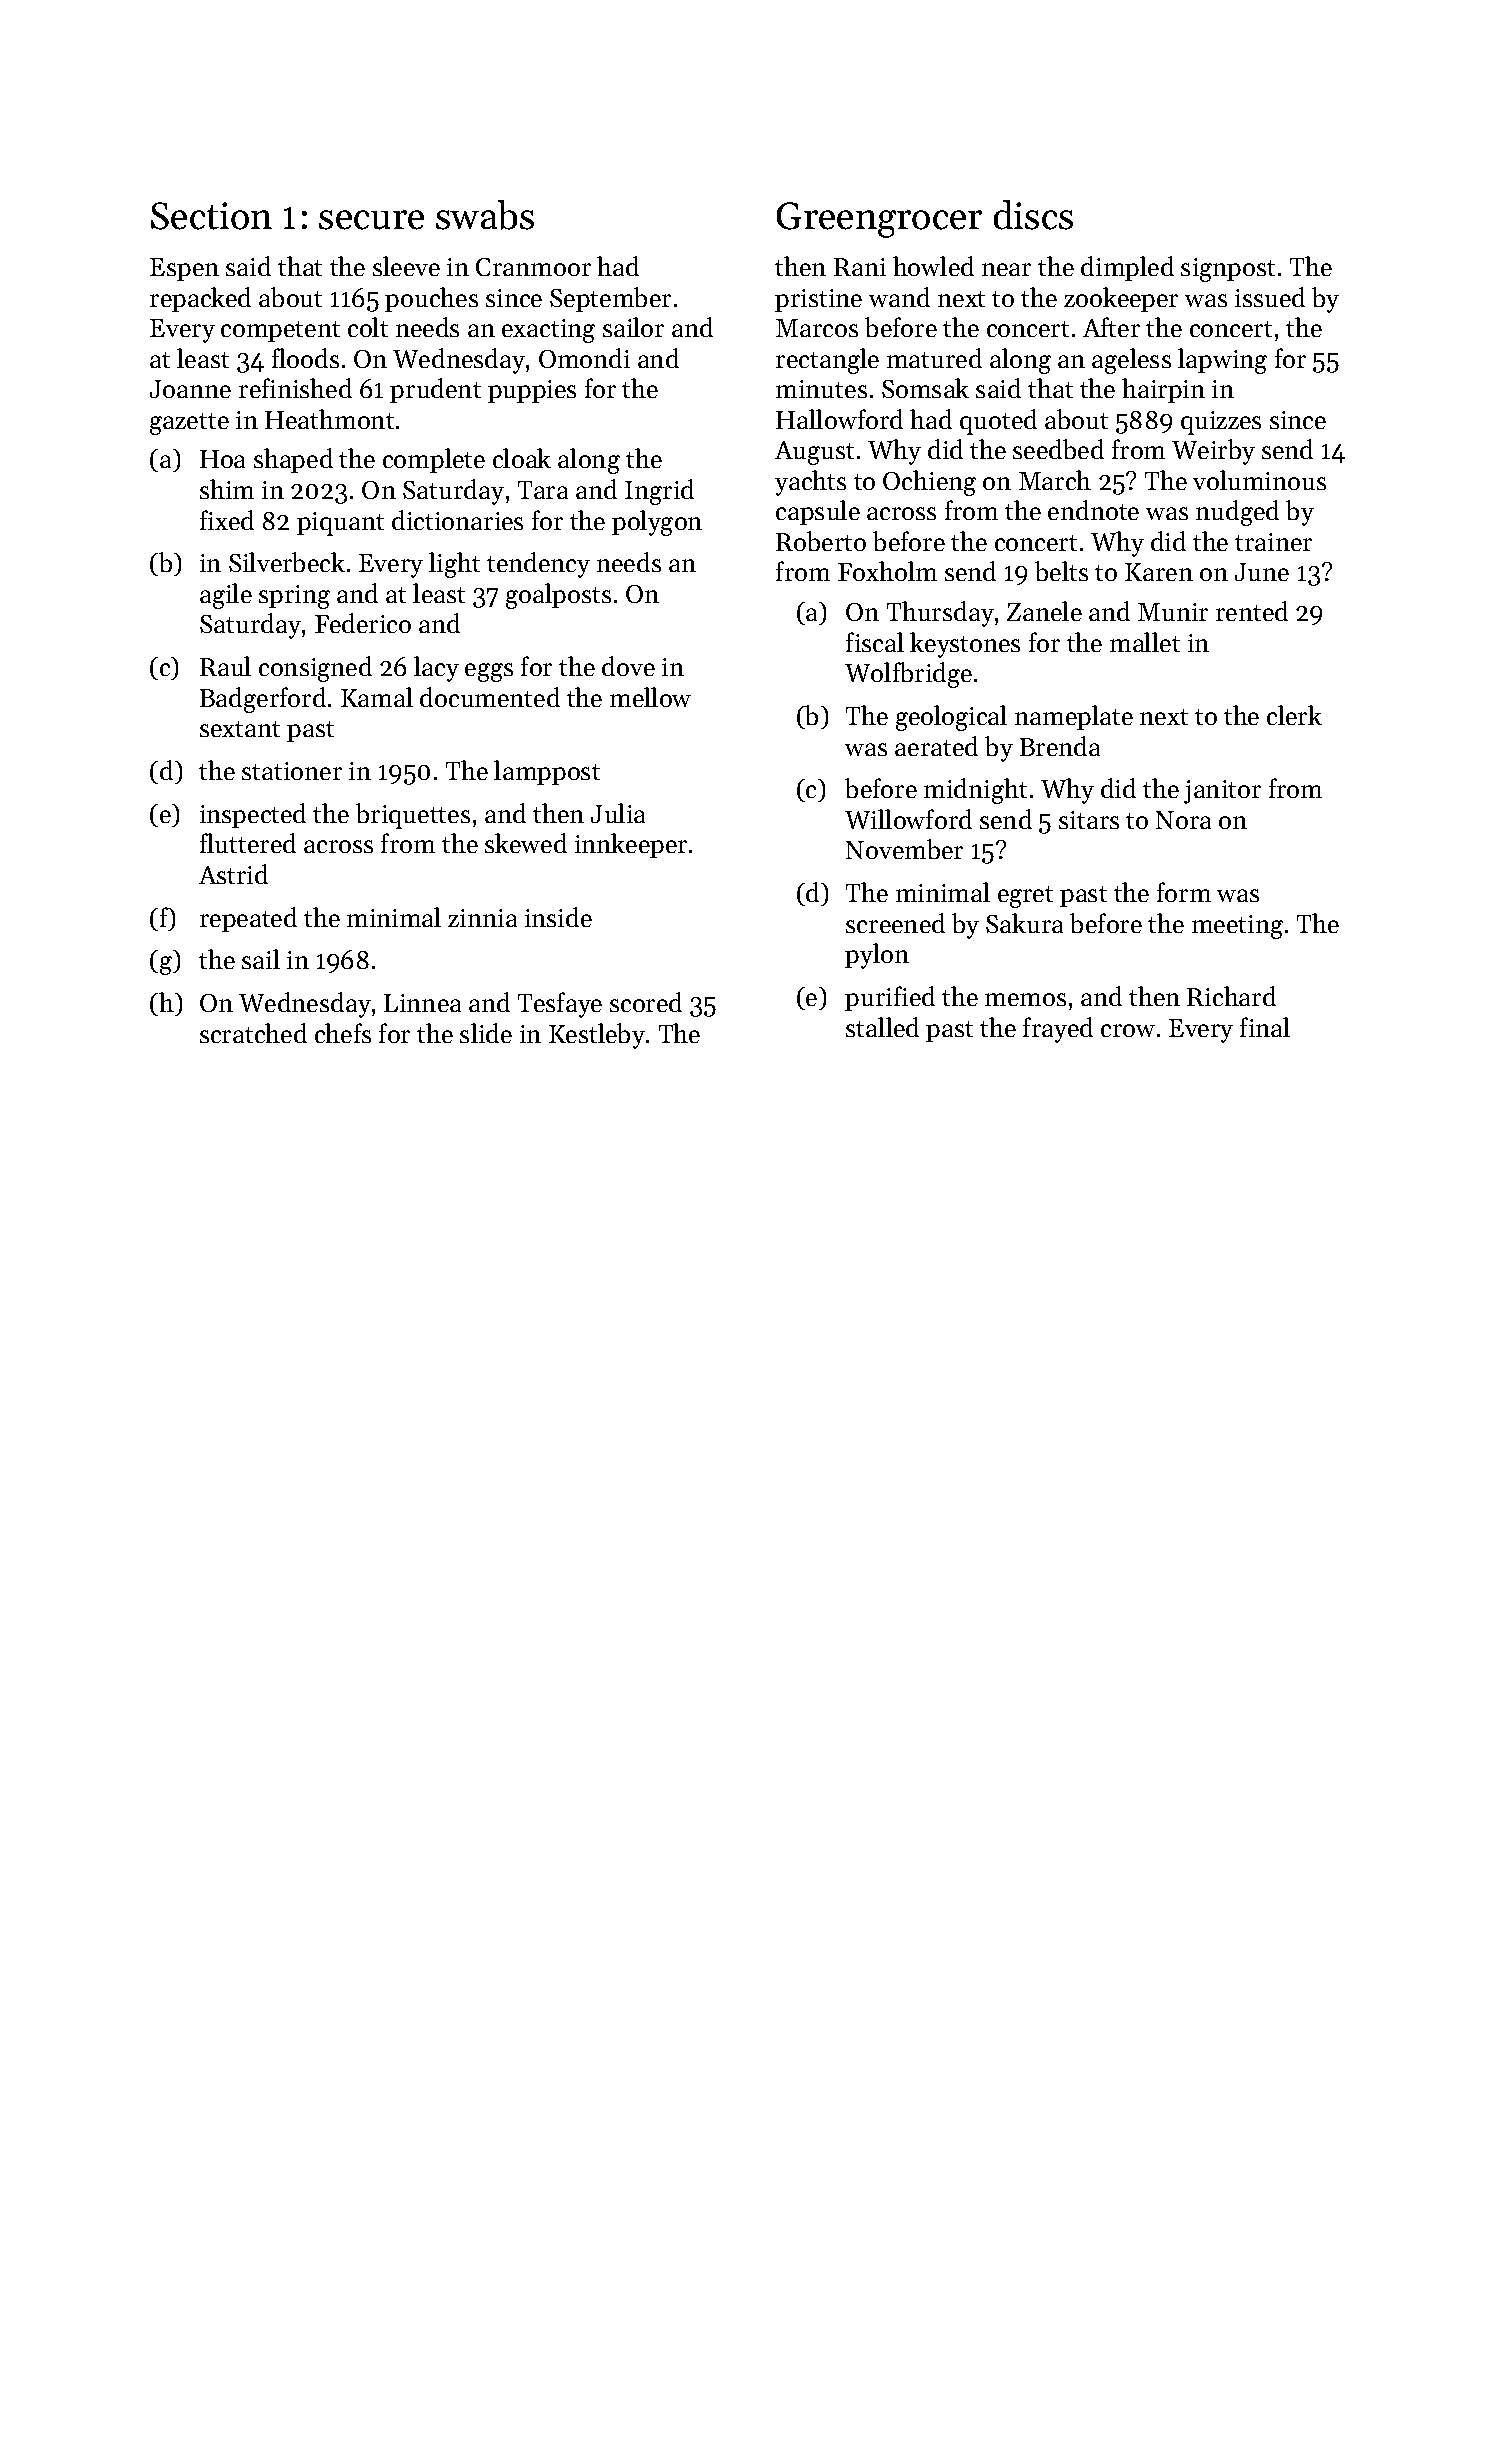  Describe the element at coordinates (657, 523) in the screenshot. I see `polygon` at that location.
